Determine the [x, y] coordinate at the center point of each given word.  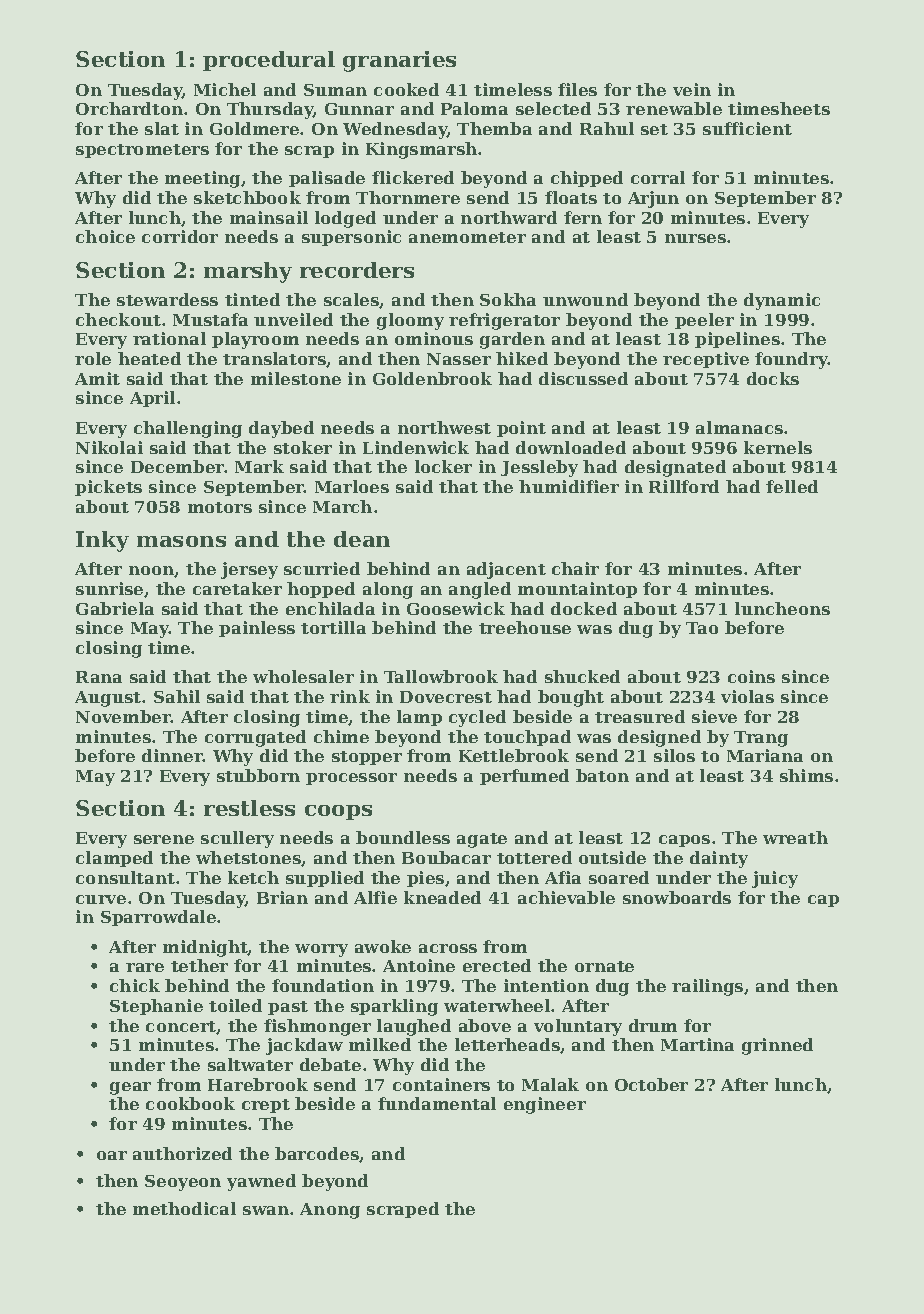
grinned [777, 1046]
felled [792, 486]
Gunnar [359, 109]
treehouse [525, 627]
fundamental [437, 1103]
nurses [695, 238]
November [123, 716]
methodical [184, 1208]
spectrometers [142, 151]
